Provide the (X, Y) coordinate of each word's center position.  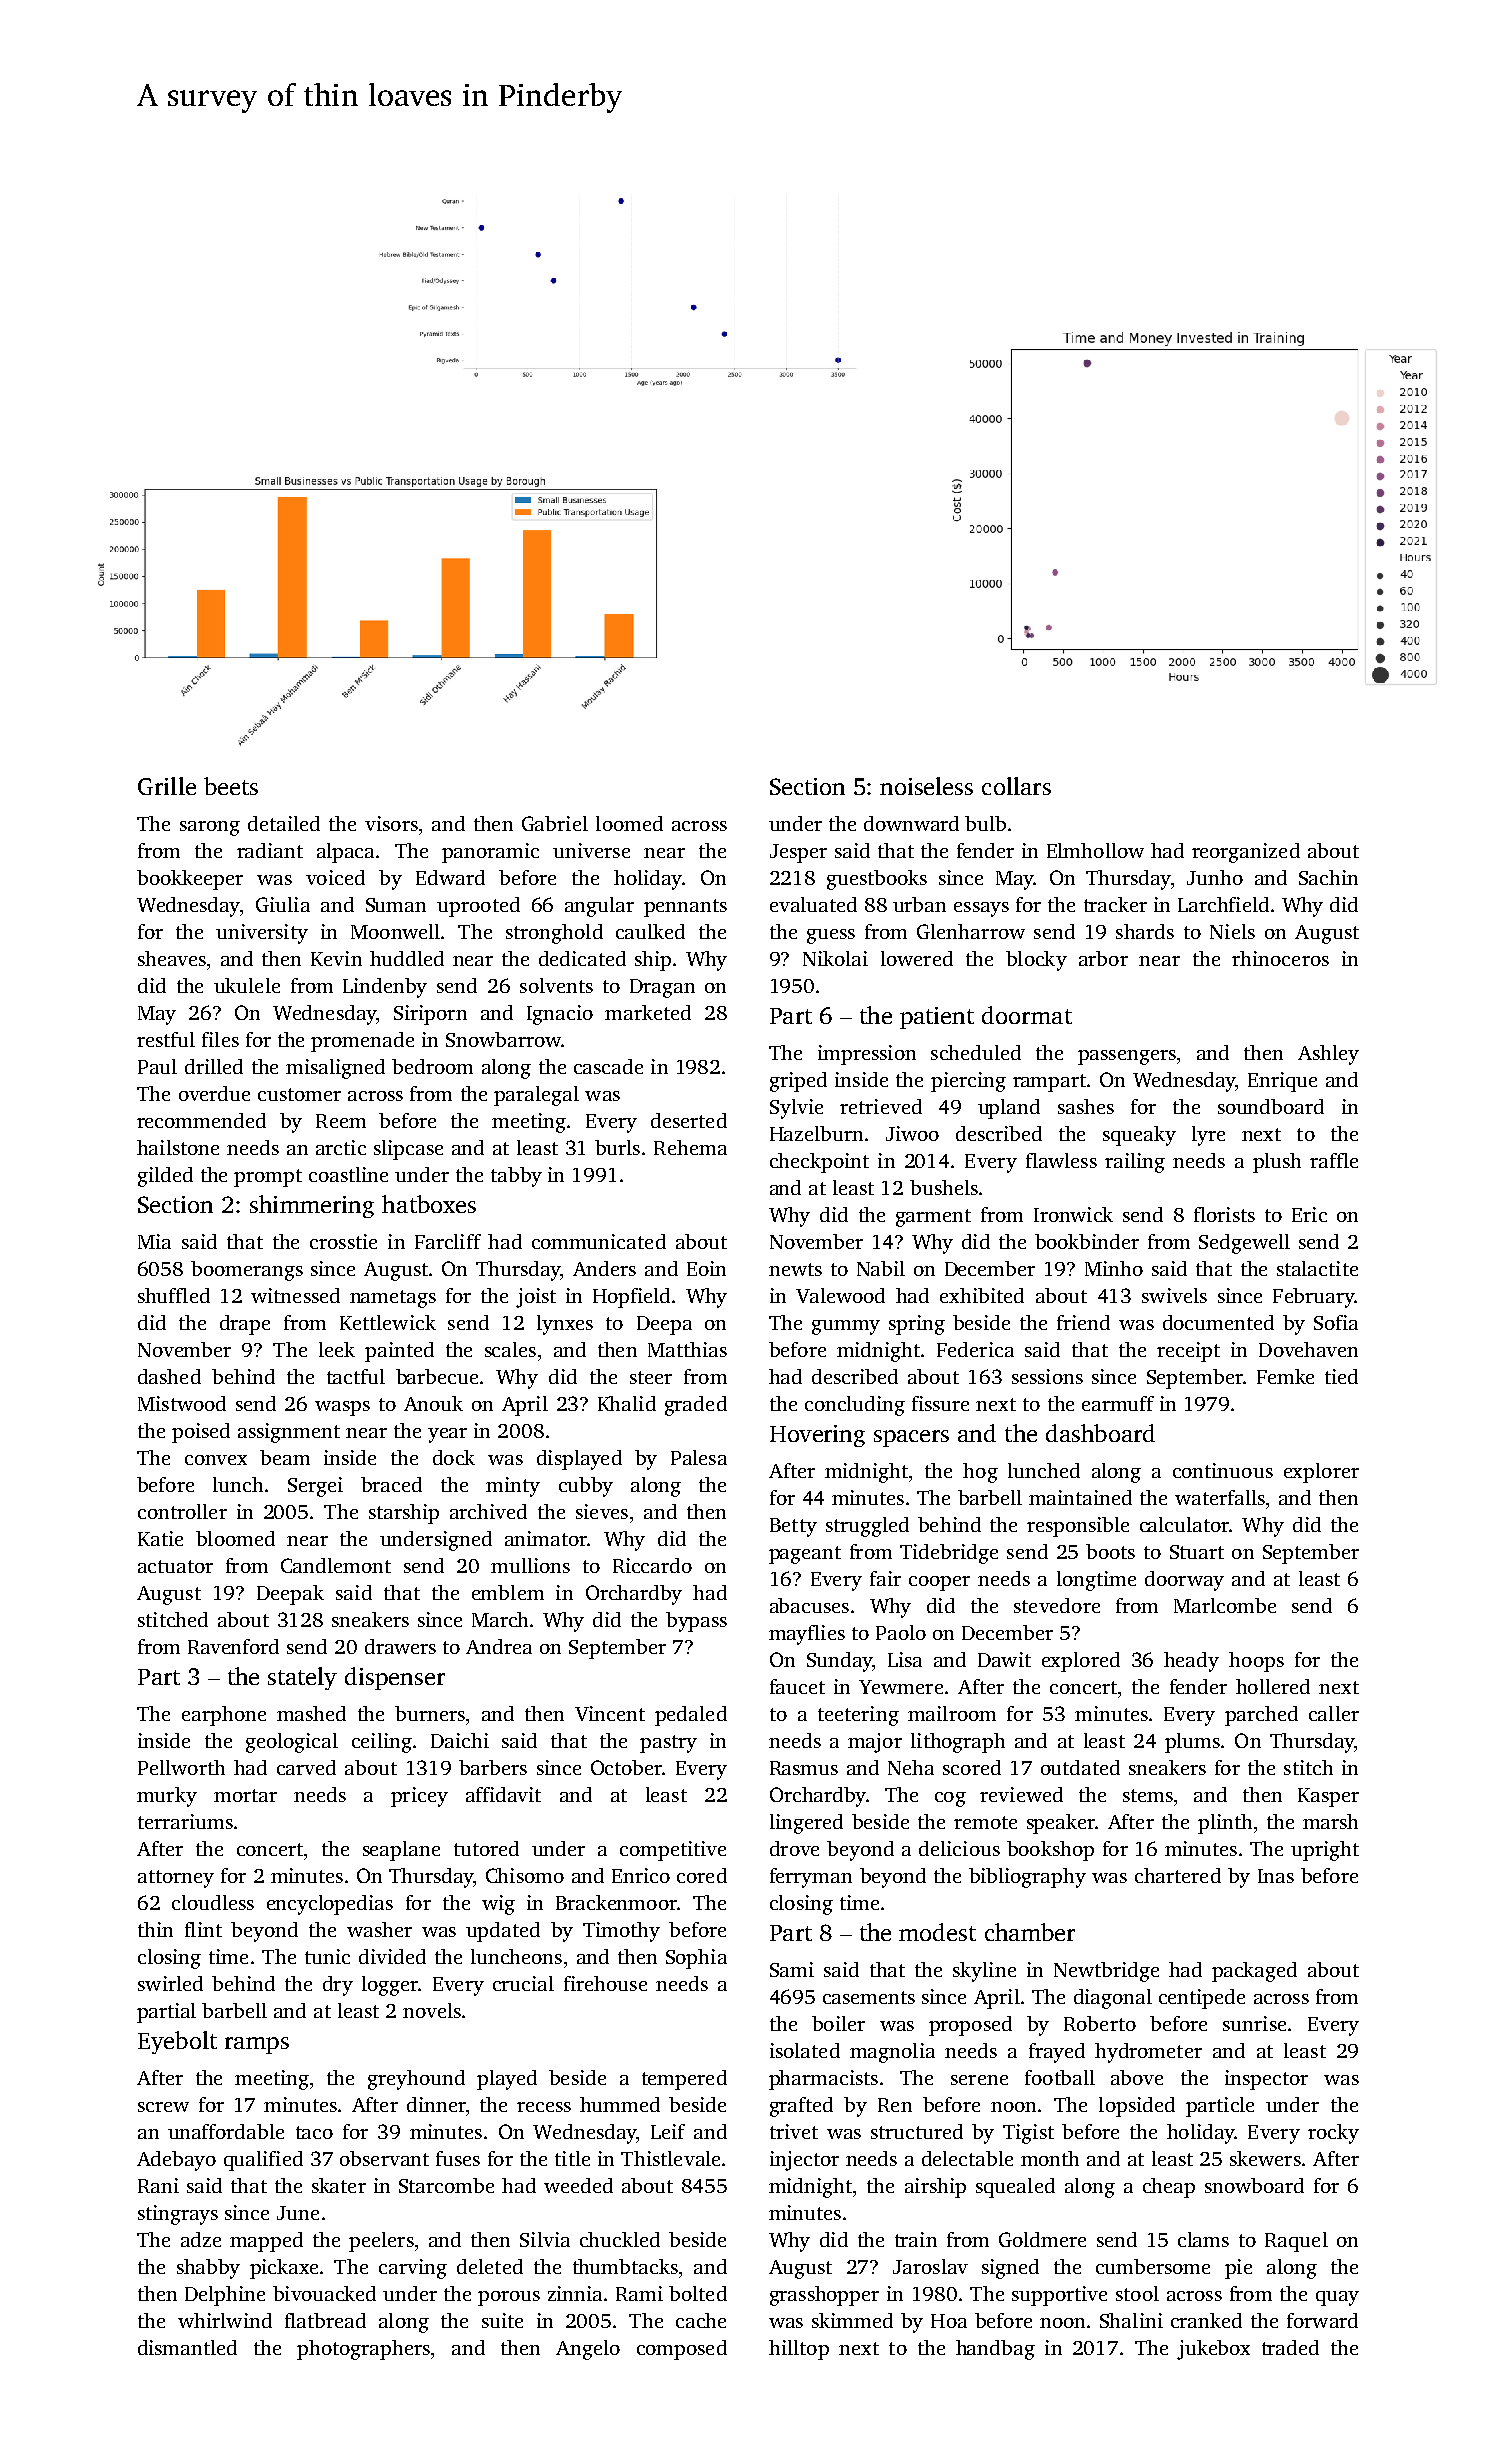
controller (182, 1511)
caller (1334, 1713)
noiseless (926, 786)
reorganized (1246, 853)
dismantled (187, 2347)
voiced (335, 877)
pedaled (691, 1716)
